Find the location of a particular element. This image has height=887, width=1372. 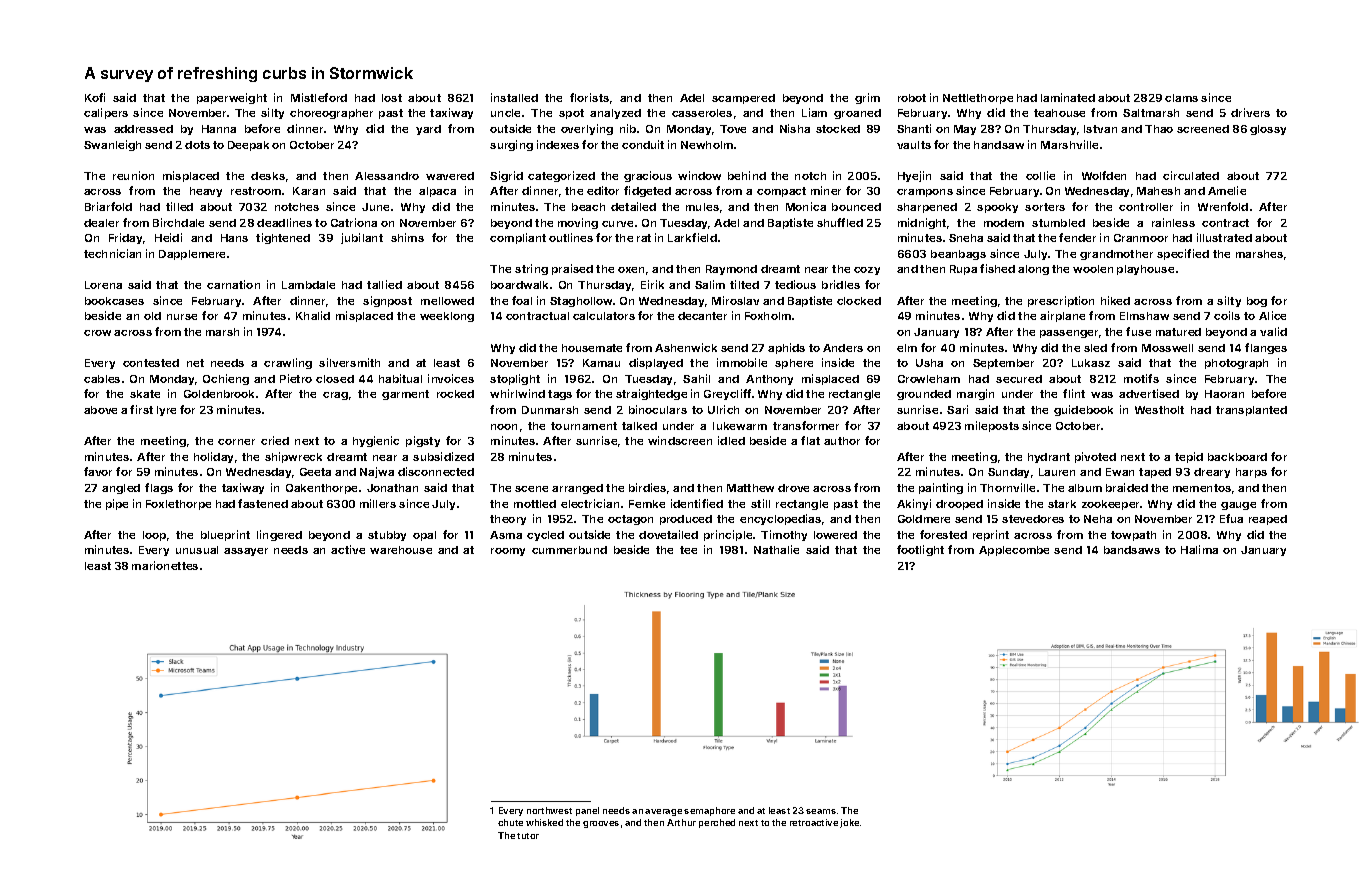

semaphore is located at coordinates (709, 811).
